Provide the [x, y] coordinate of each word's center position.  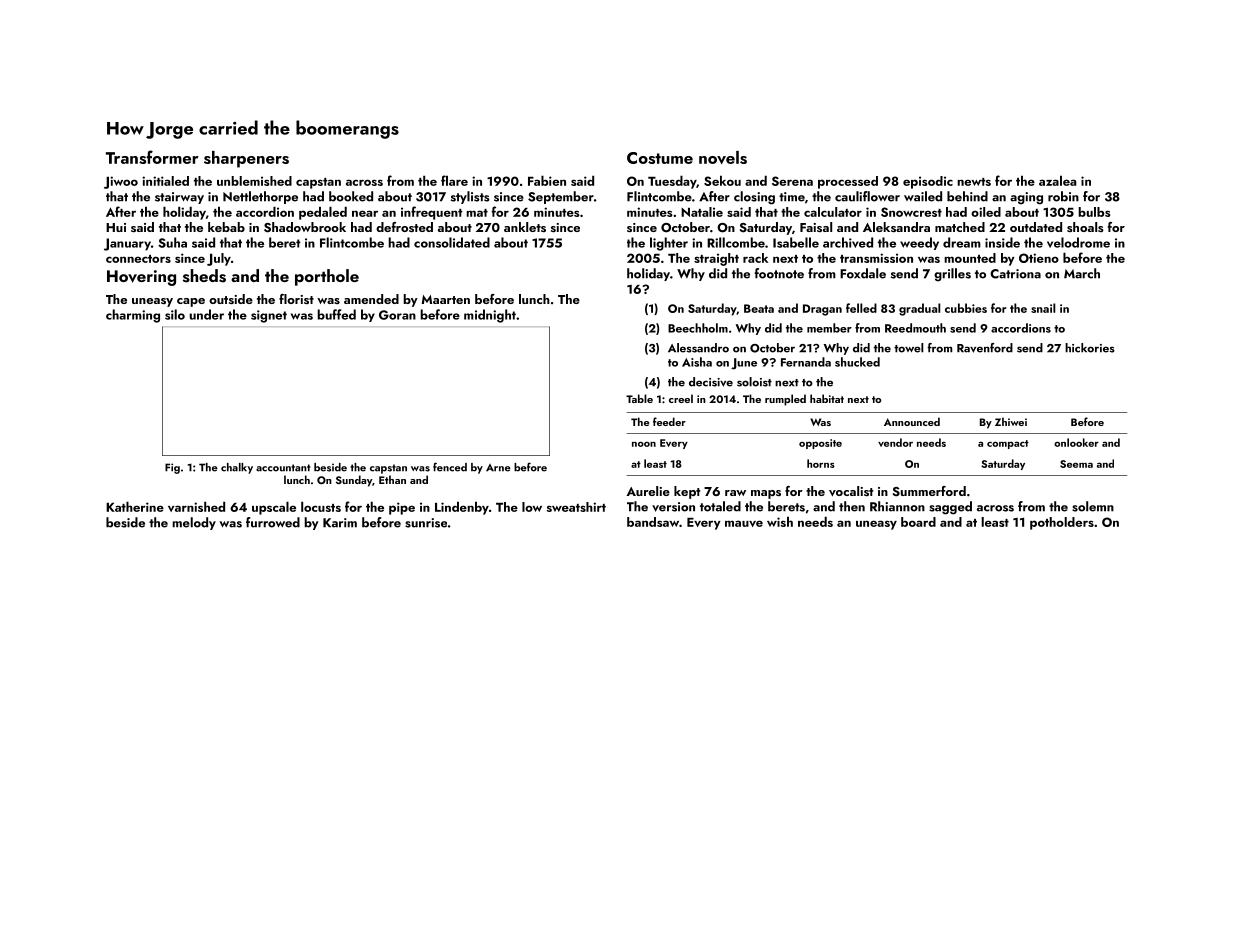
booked [351, 196]
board [918, 522]
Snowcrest [911, 212]
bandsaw [653, 522]
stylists [470, 197]
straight [716, 259]
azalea [1057, 180]
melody [194, 523]
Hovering [141, 278]
